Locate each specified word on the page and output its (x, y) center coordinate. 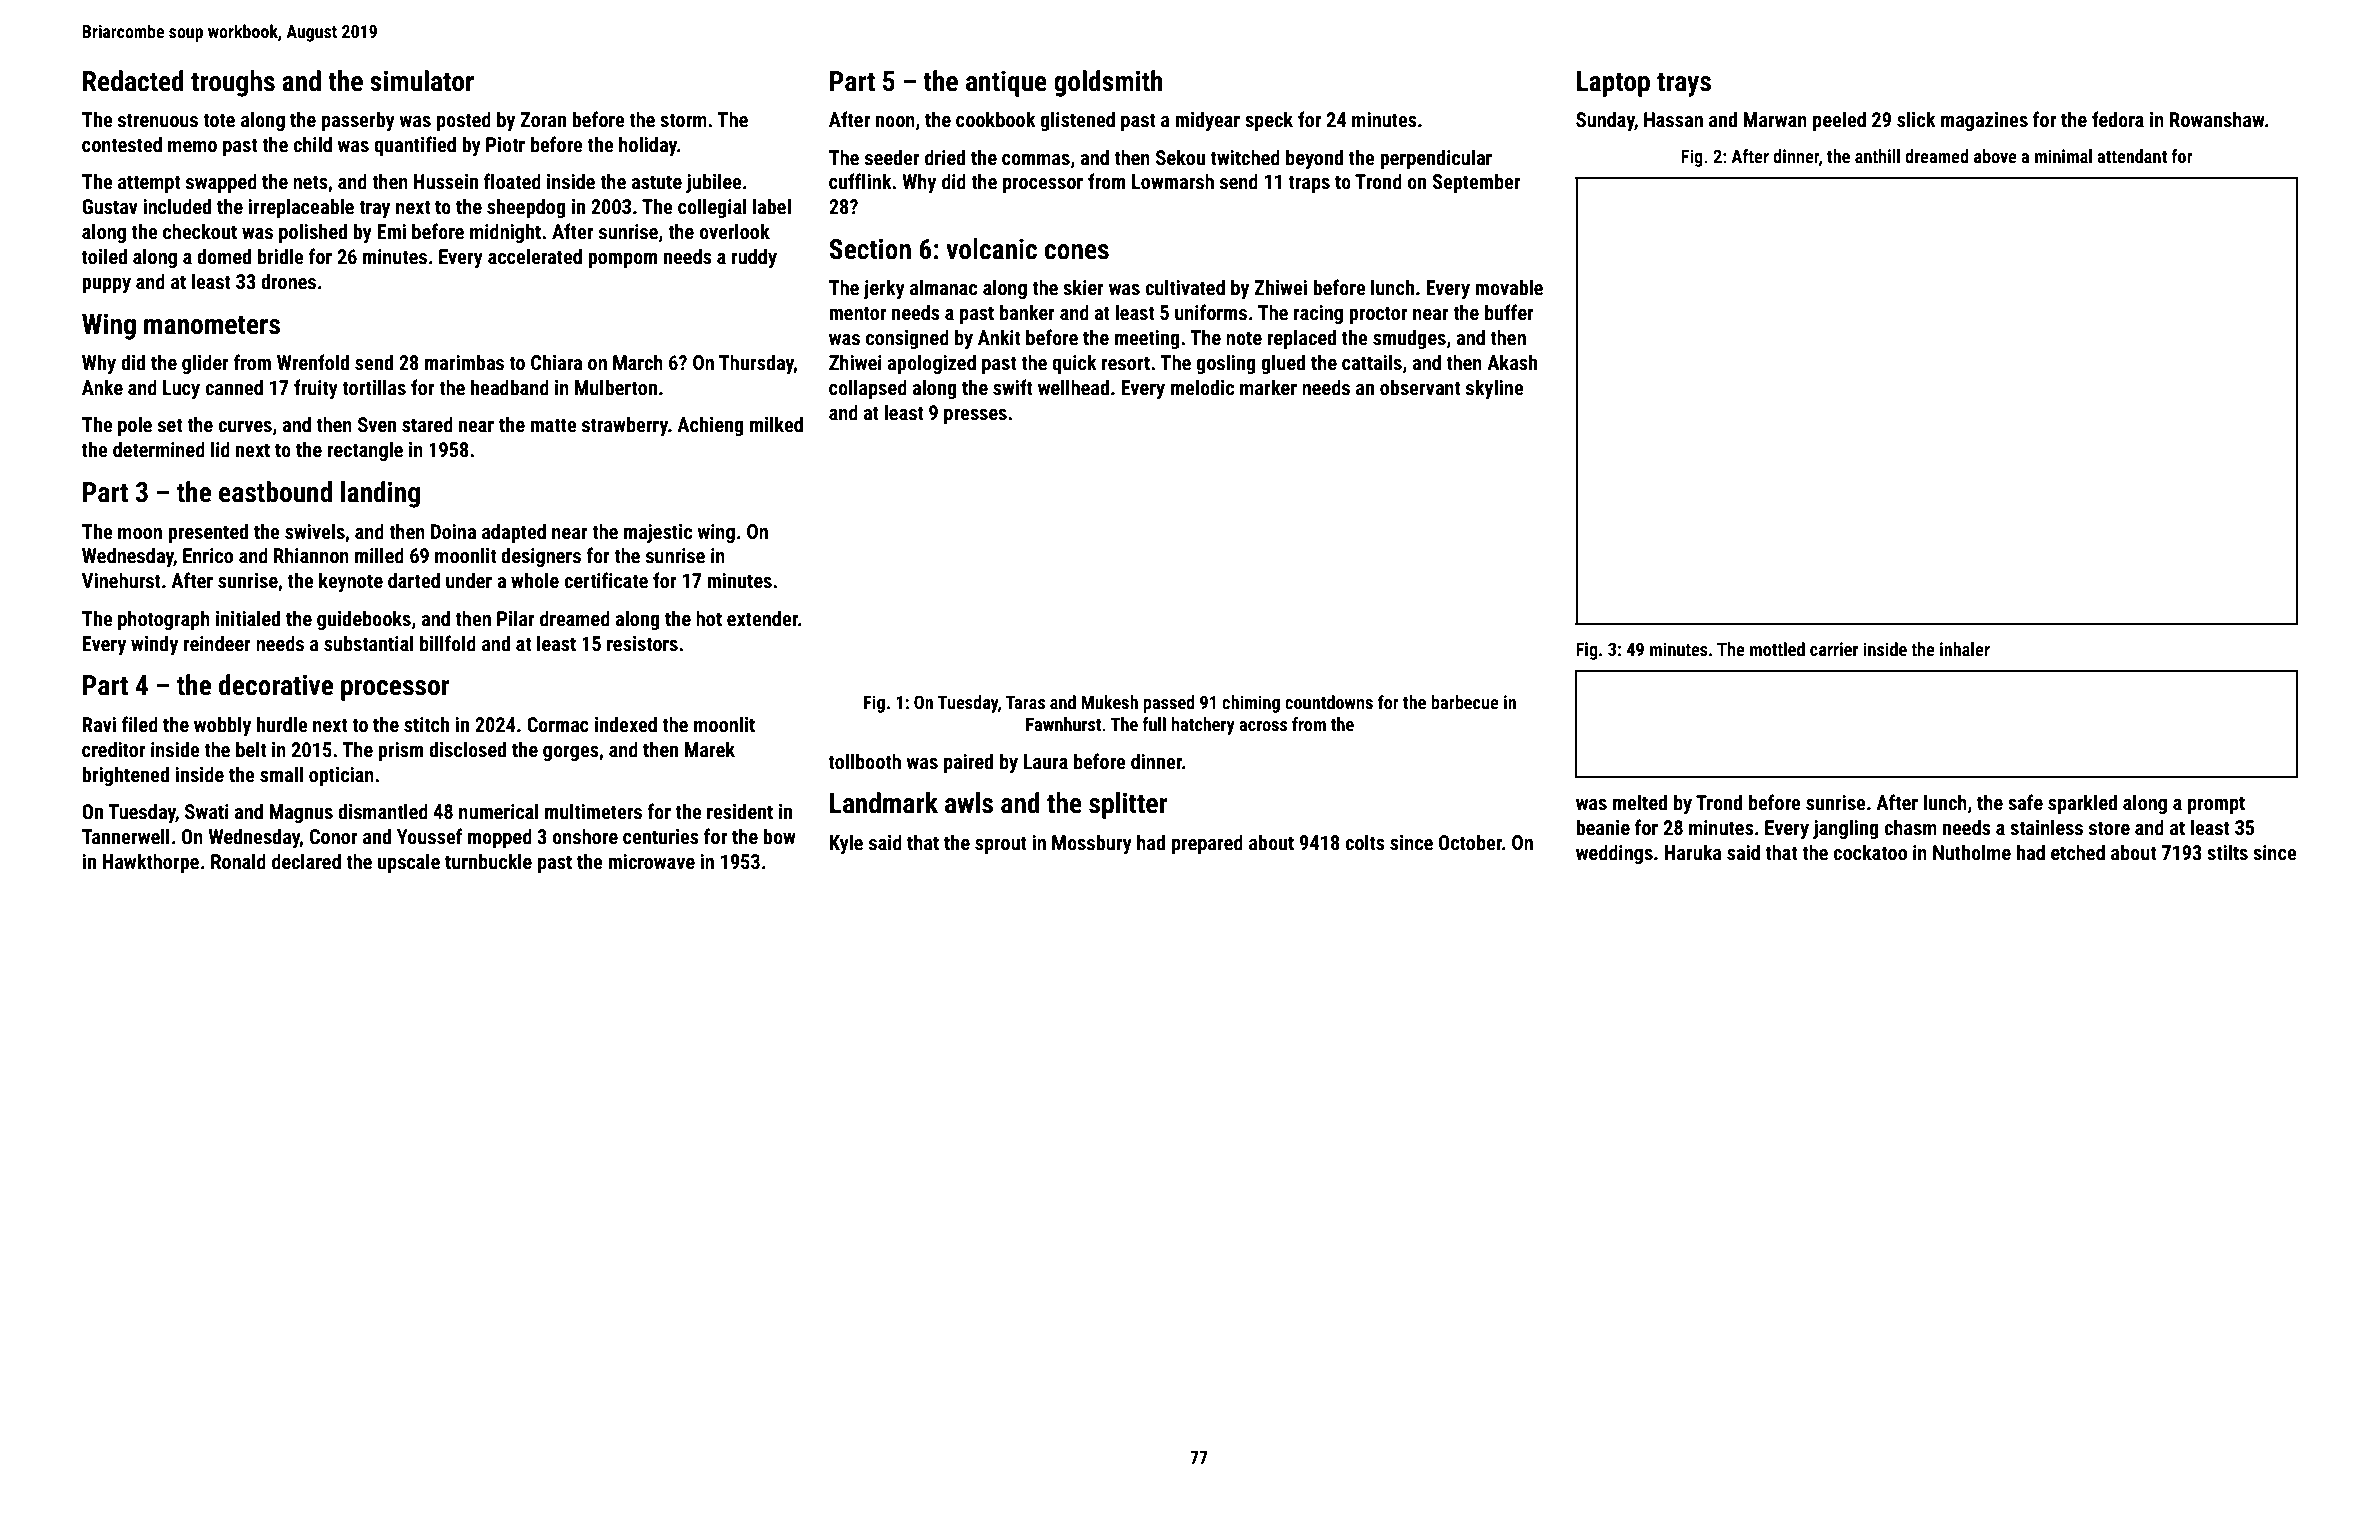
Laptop (1613, 84)
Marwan (1775, 119)
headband (510, 387)
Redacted (133, 81)
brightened (125, 776)
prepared (1207, 844)
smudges (1409, 339)
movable (1509, 287)
